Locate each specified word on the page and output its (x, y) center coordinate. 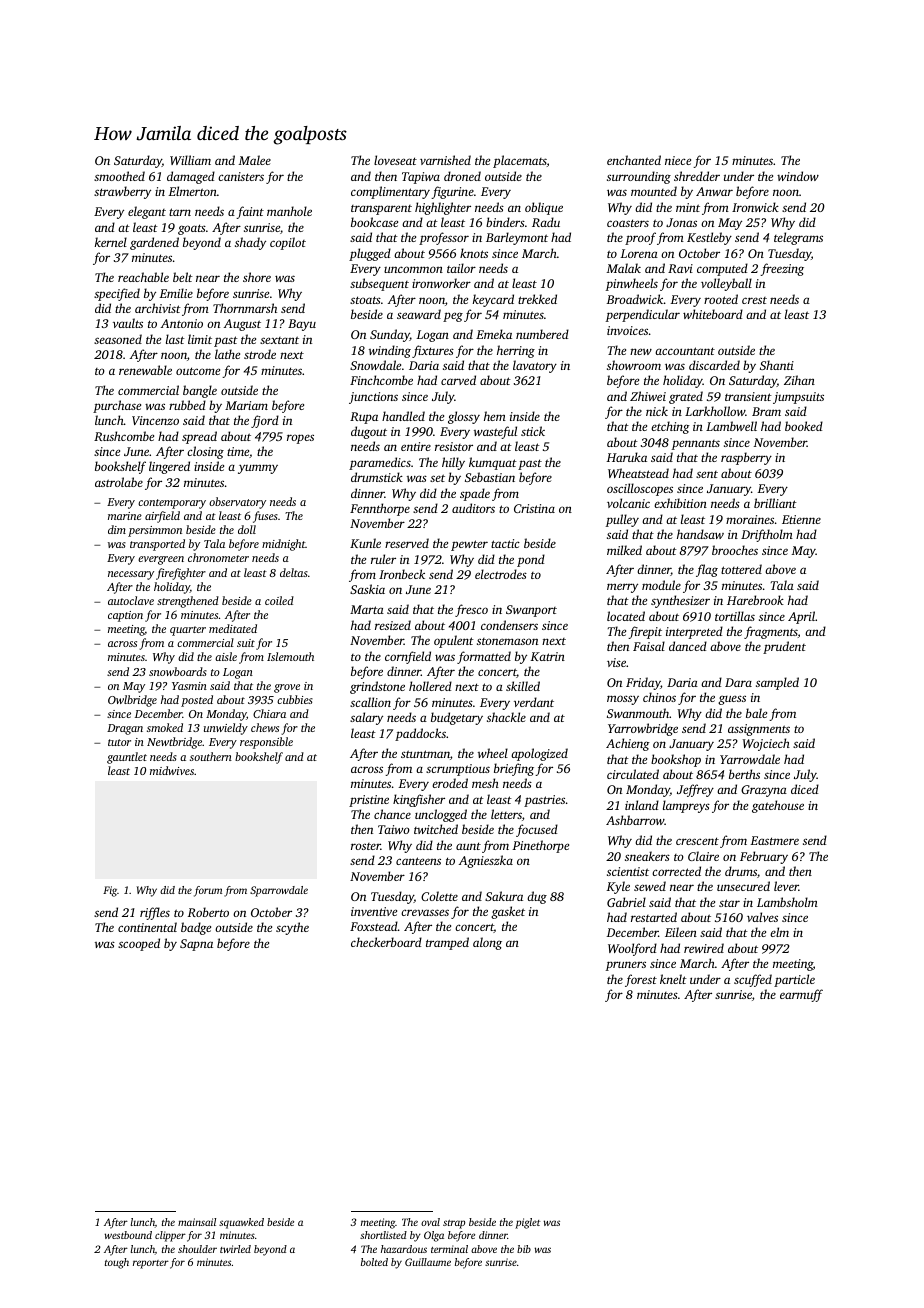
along (487, 943)
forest (641, 980)
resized (393, 625)
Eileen (681, 932)
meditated (233, 628)
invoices (627, 330)
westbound (128, 1235)
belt (183, 277)
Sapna (196, 945)
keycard (493, 300)
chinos (659, 697)
